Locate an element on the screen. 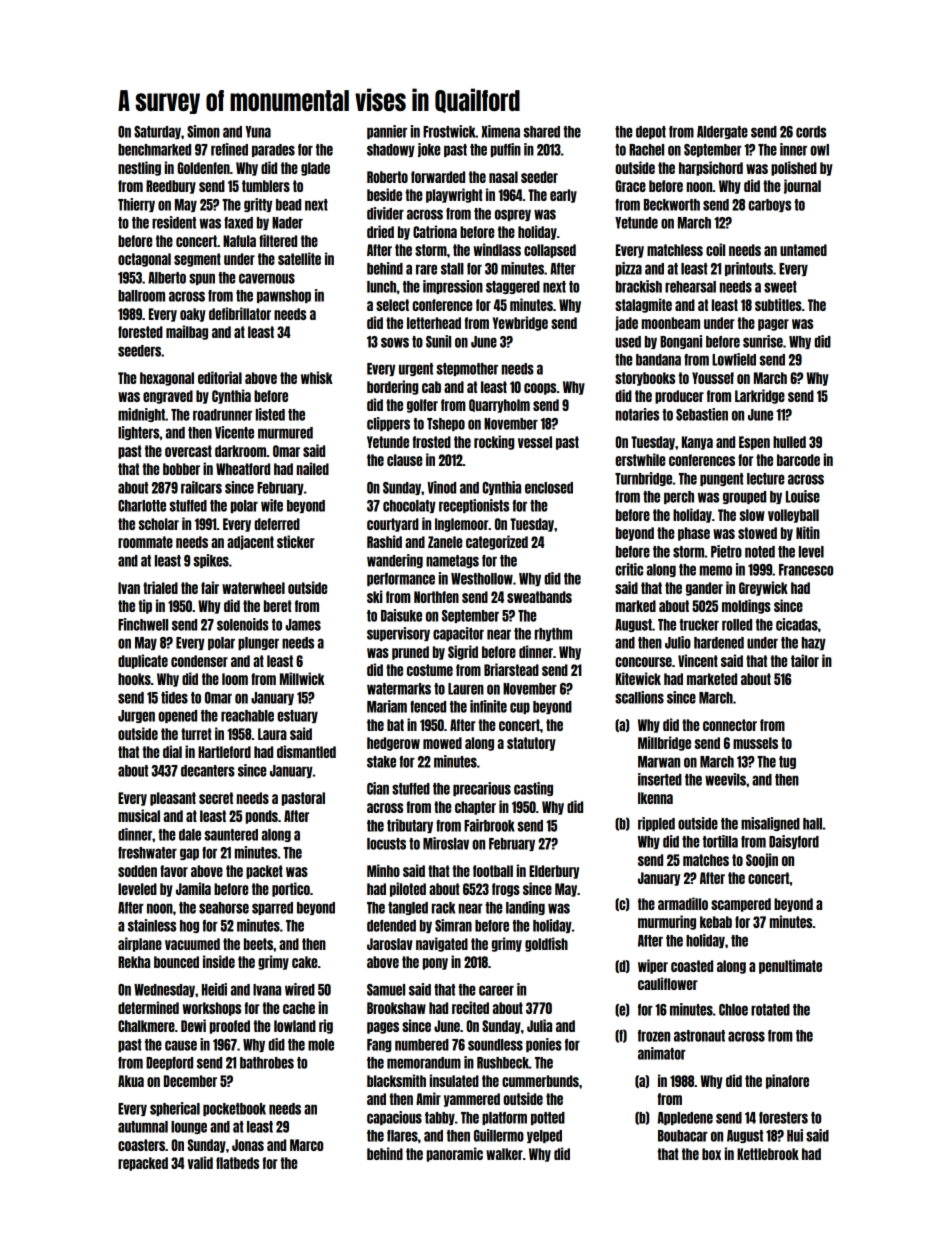 Image resolution: width=952 pixels, height=1233 pixels. octagonal is located at coordinates (144, 260).
